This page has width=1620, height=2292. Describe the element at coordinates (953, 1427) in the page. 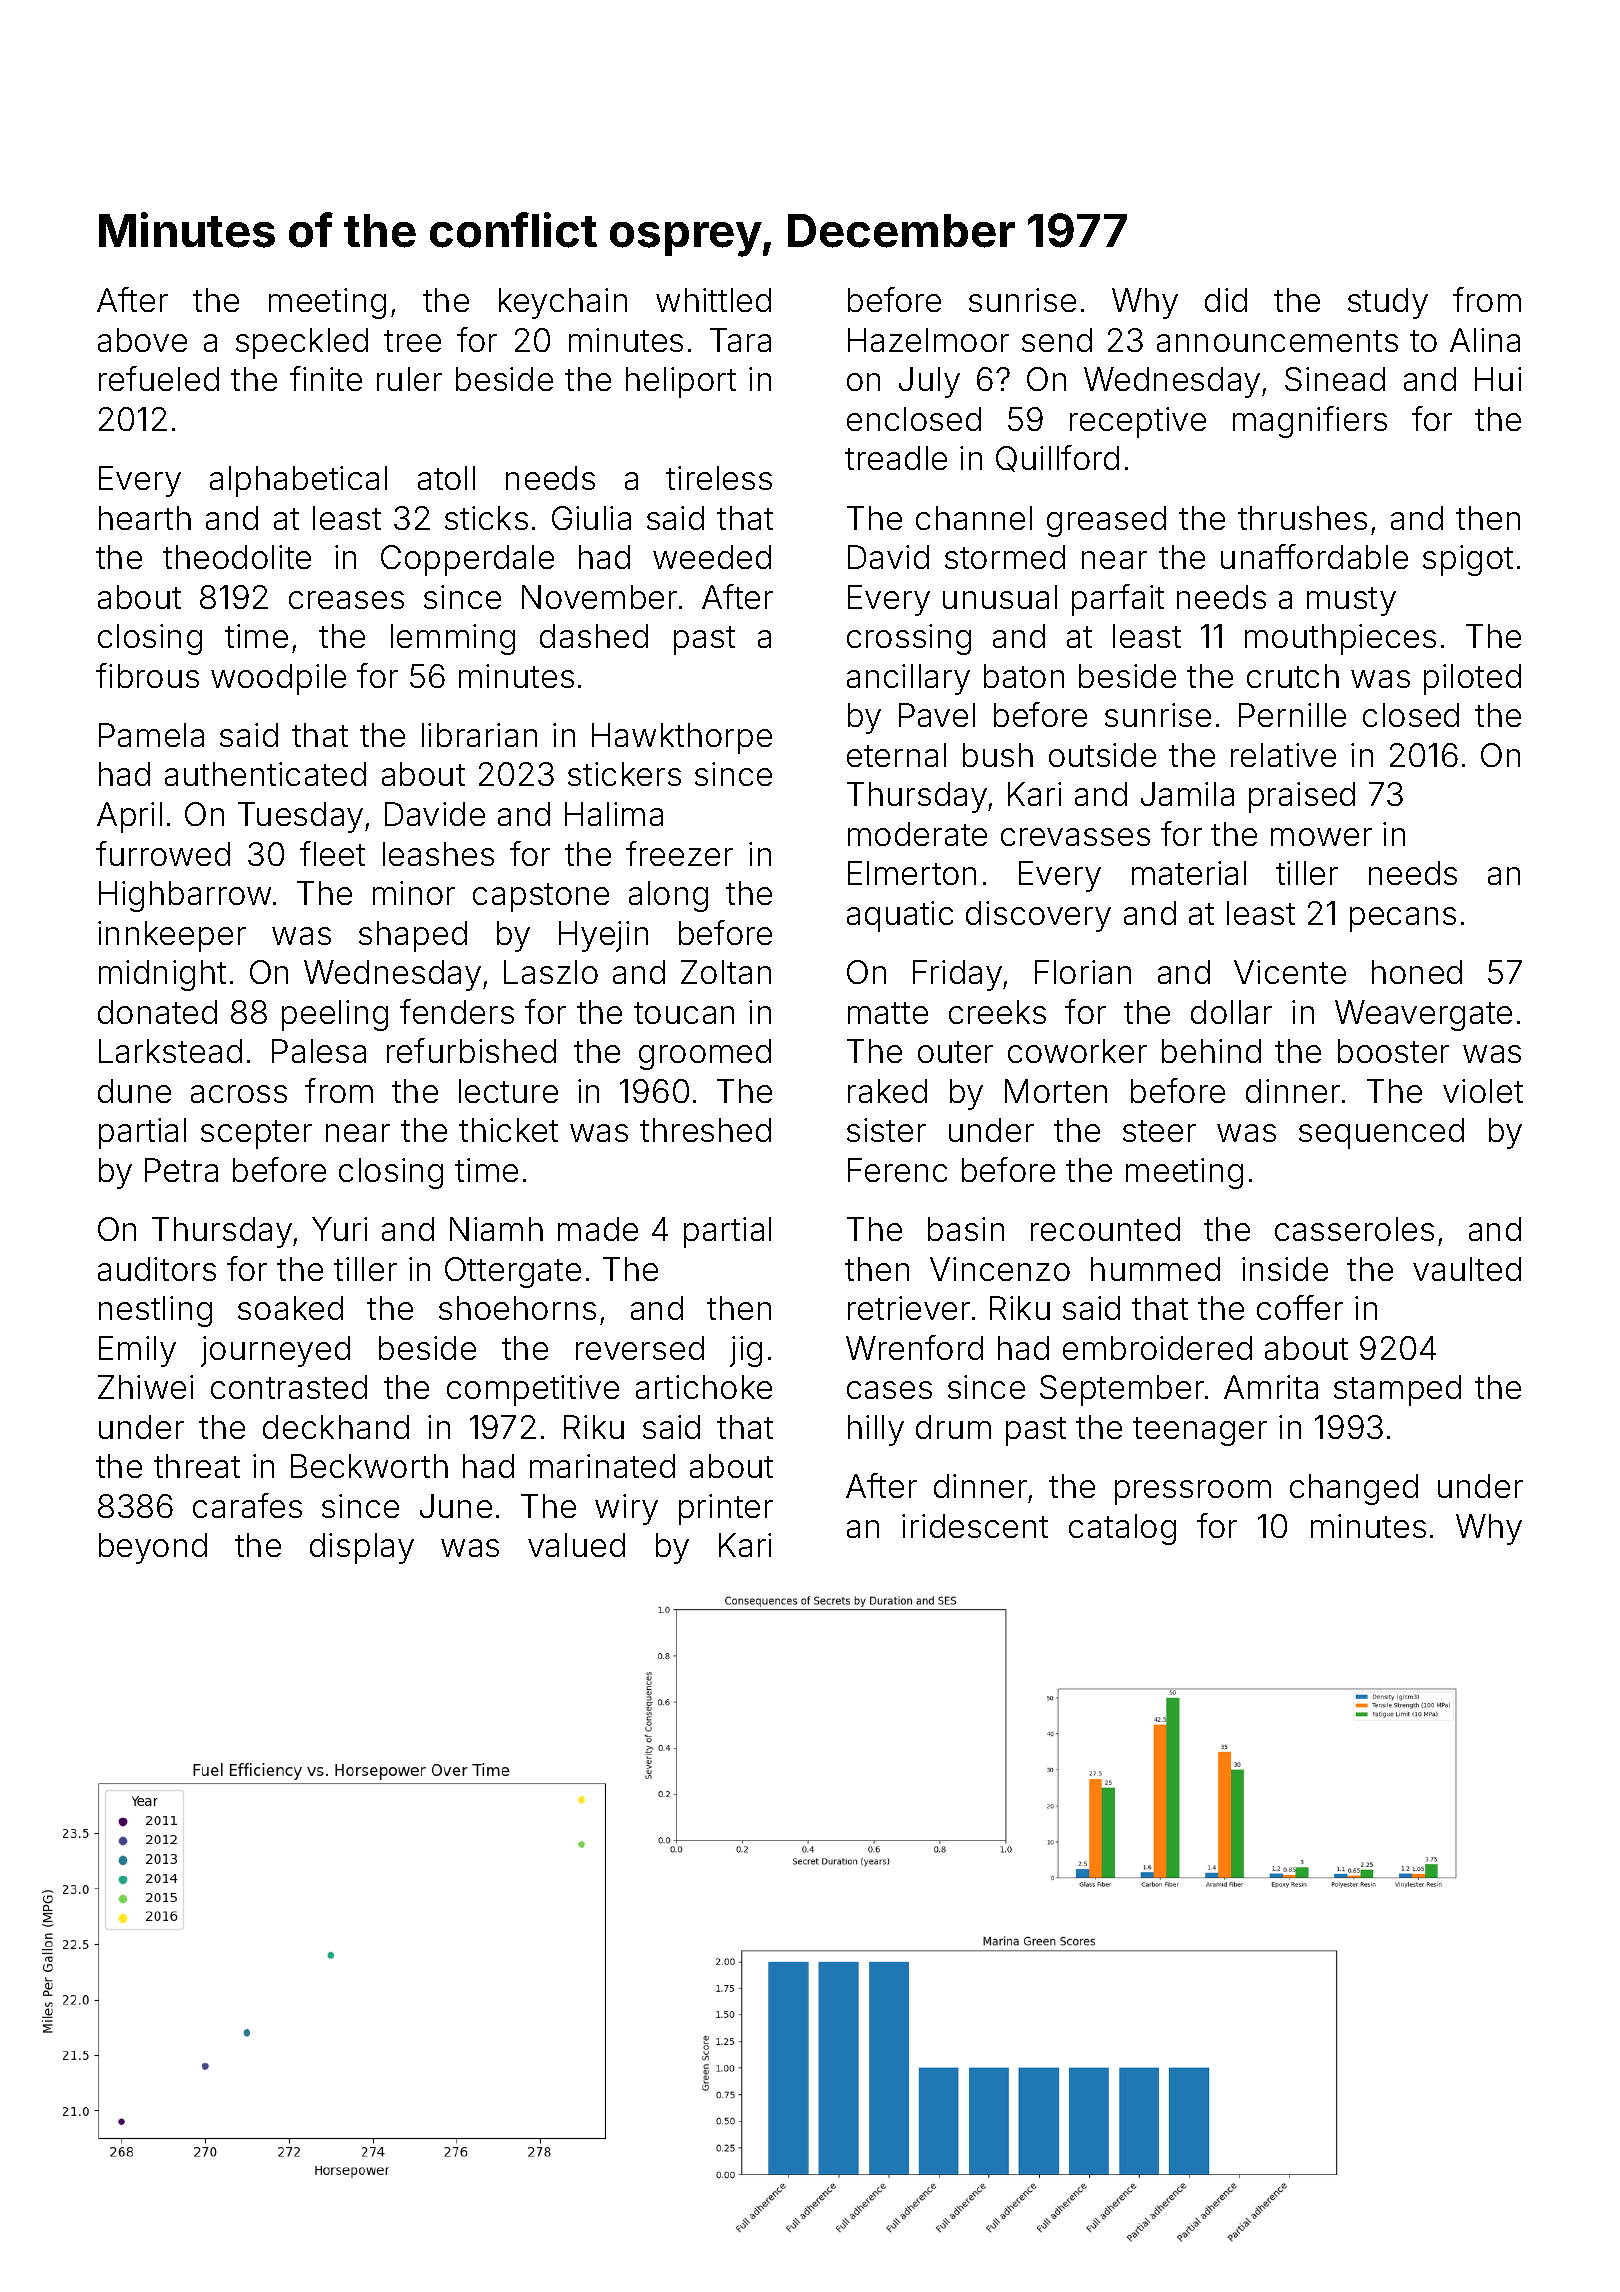

I see `drum` at that location.
